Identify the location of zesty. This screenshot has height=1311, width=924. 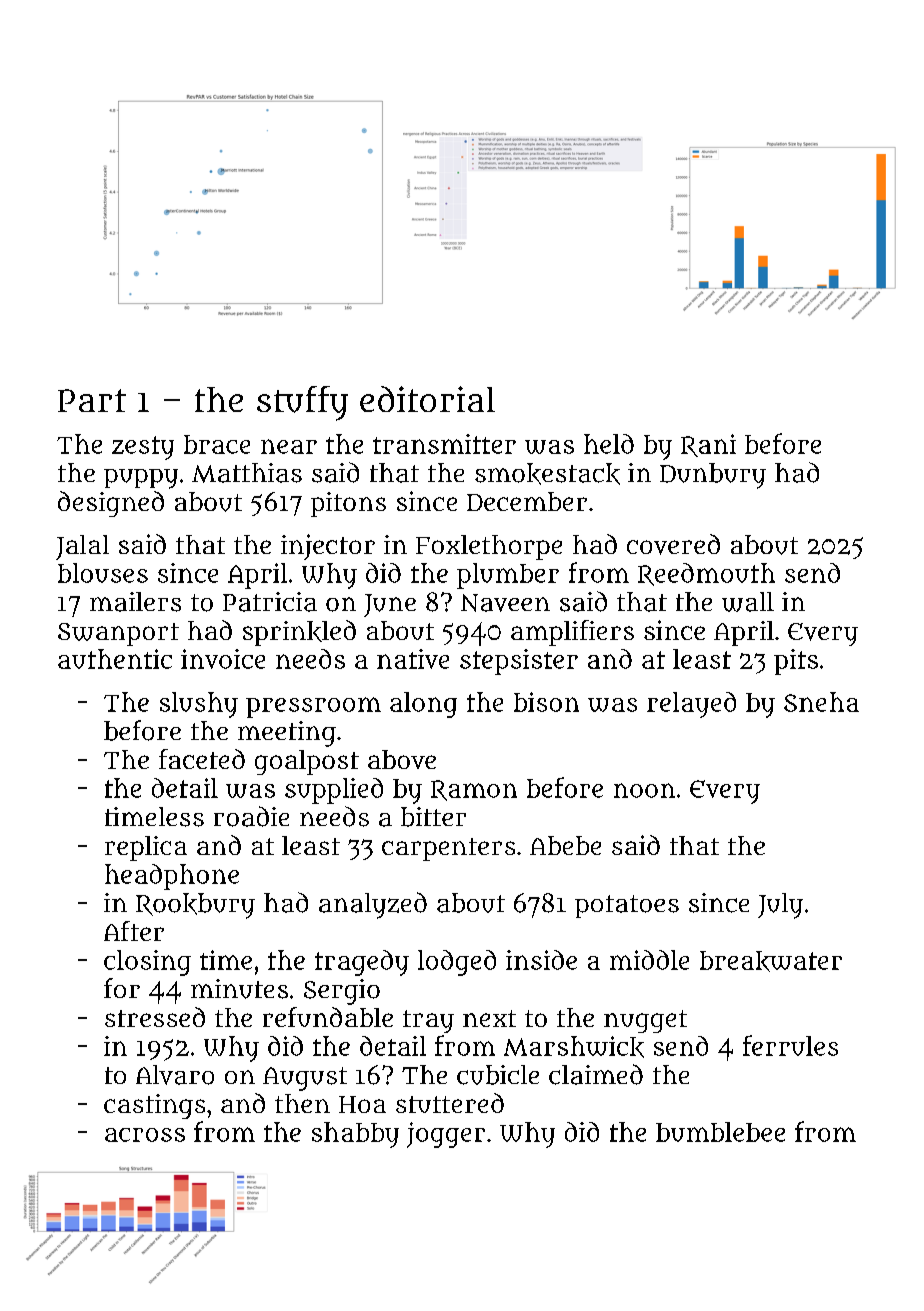
(143, 448).
